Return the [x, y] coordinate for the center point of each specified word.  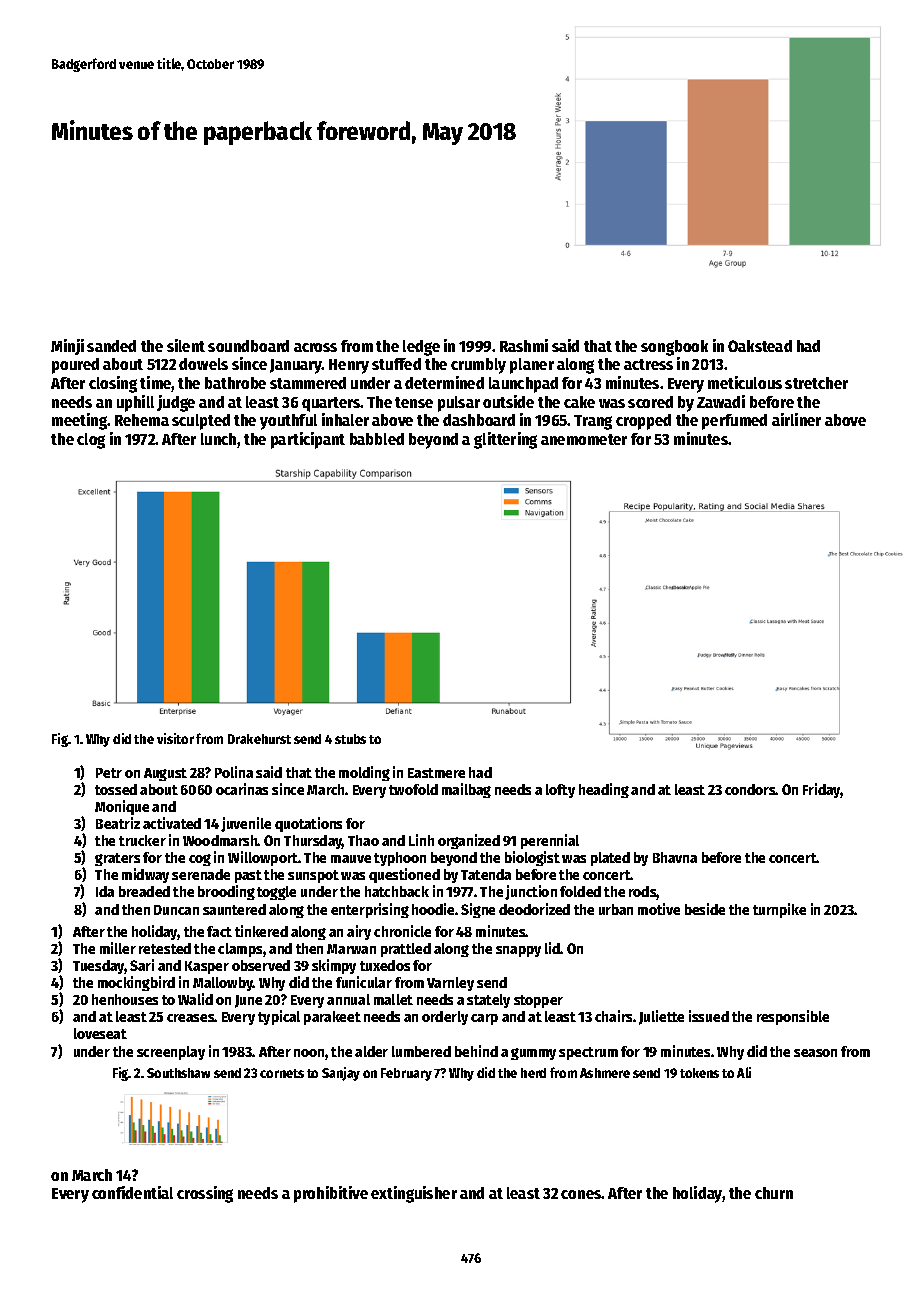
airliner [796, 419]
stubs [350, 739]
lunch [218, 439]
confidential [132, 1192]
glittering [505, 440]
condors [750, 789]
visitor [175, 738]
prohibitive [331, 1194]
